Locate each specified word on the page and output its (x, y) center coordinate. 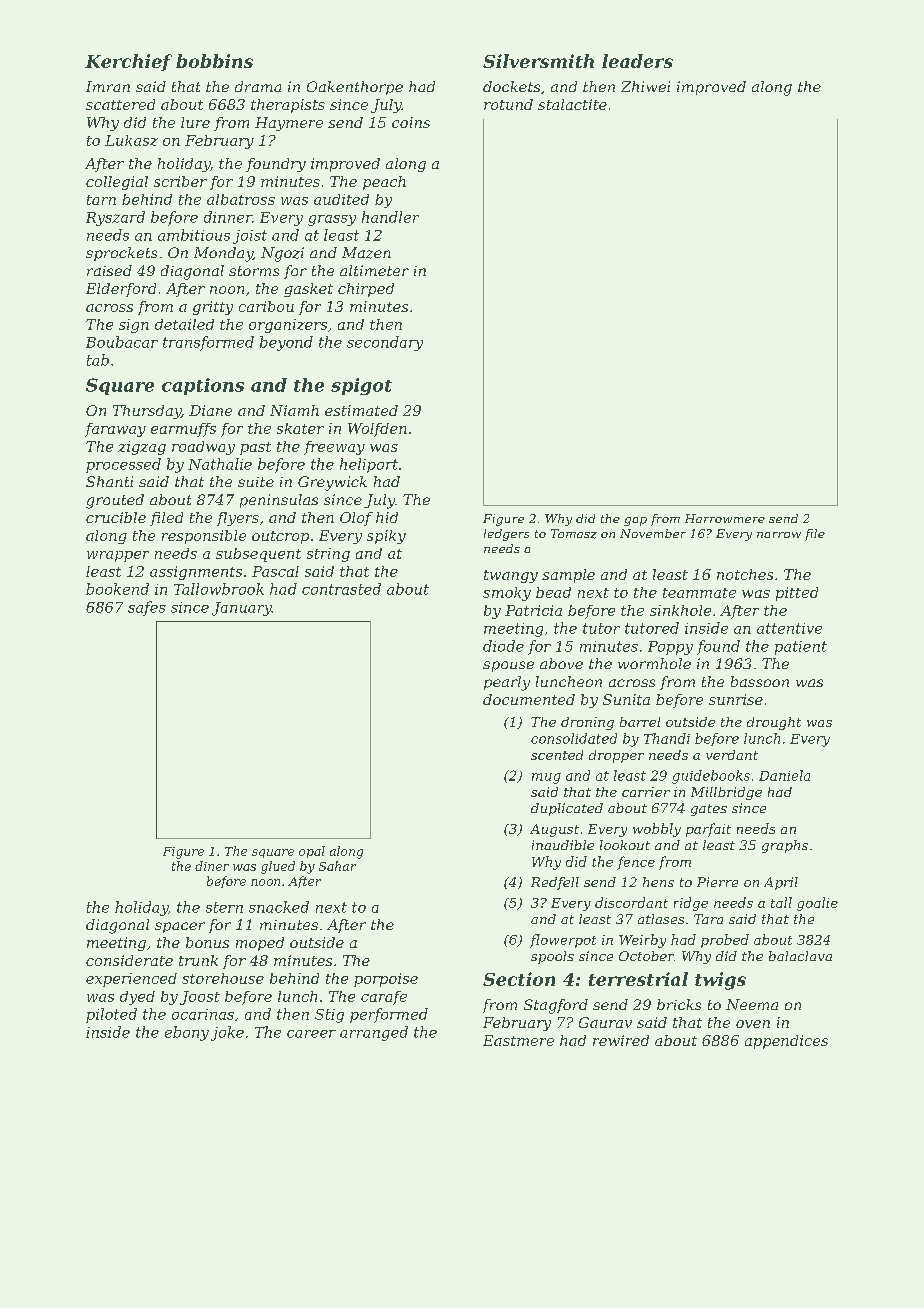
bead (553, 592)
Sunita (626, 699)
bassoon (760, 681)
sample (568, 576)
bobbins (214, 61)
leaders (637, 61)
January (242, 609)
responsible (204, 537)
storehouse (223, 978)
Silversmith (538, 61)
